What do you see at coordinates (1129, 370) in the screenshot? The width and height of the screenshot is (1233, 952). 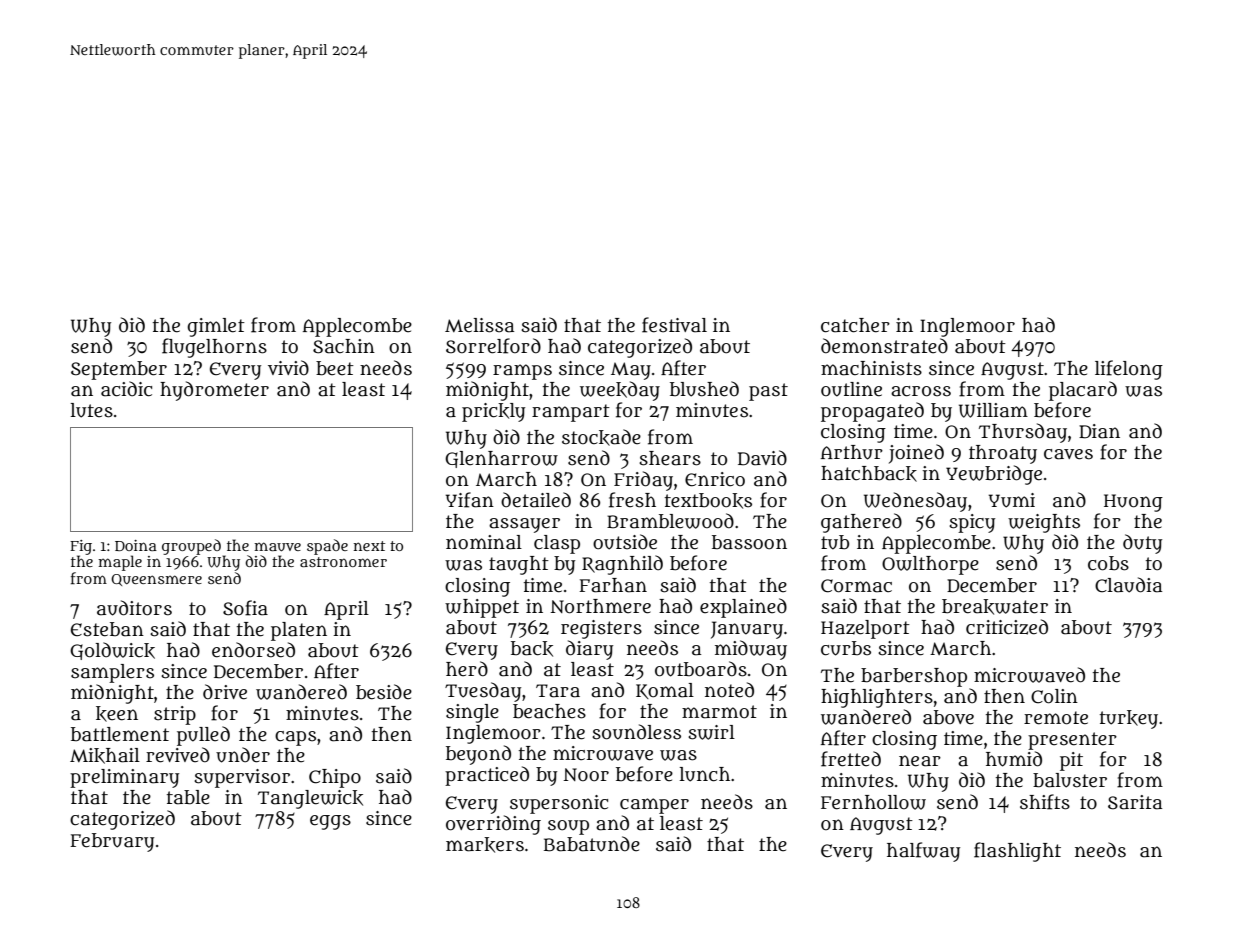 I see `lifelong` at bounding box center [1129, 370].
